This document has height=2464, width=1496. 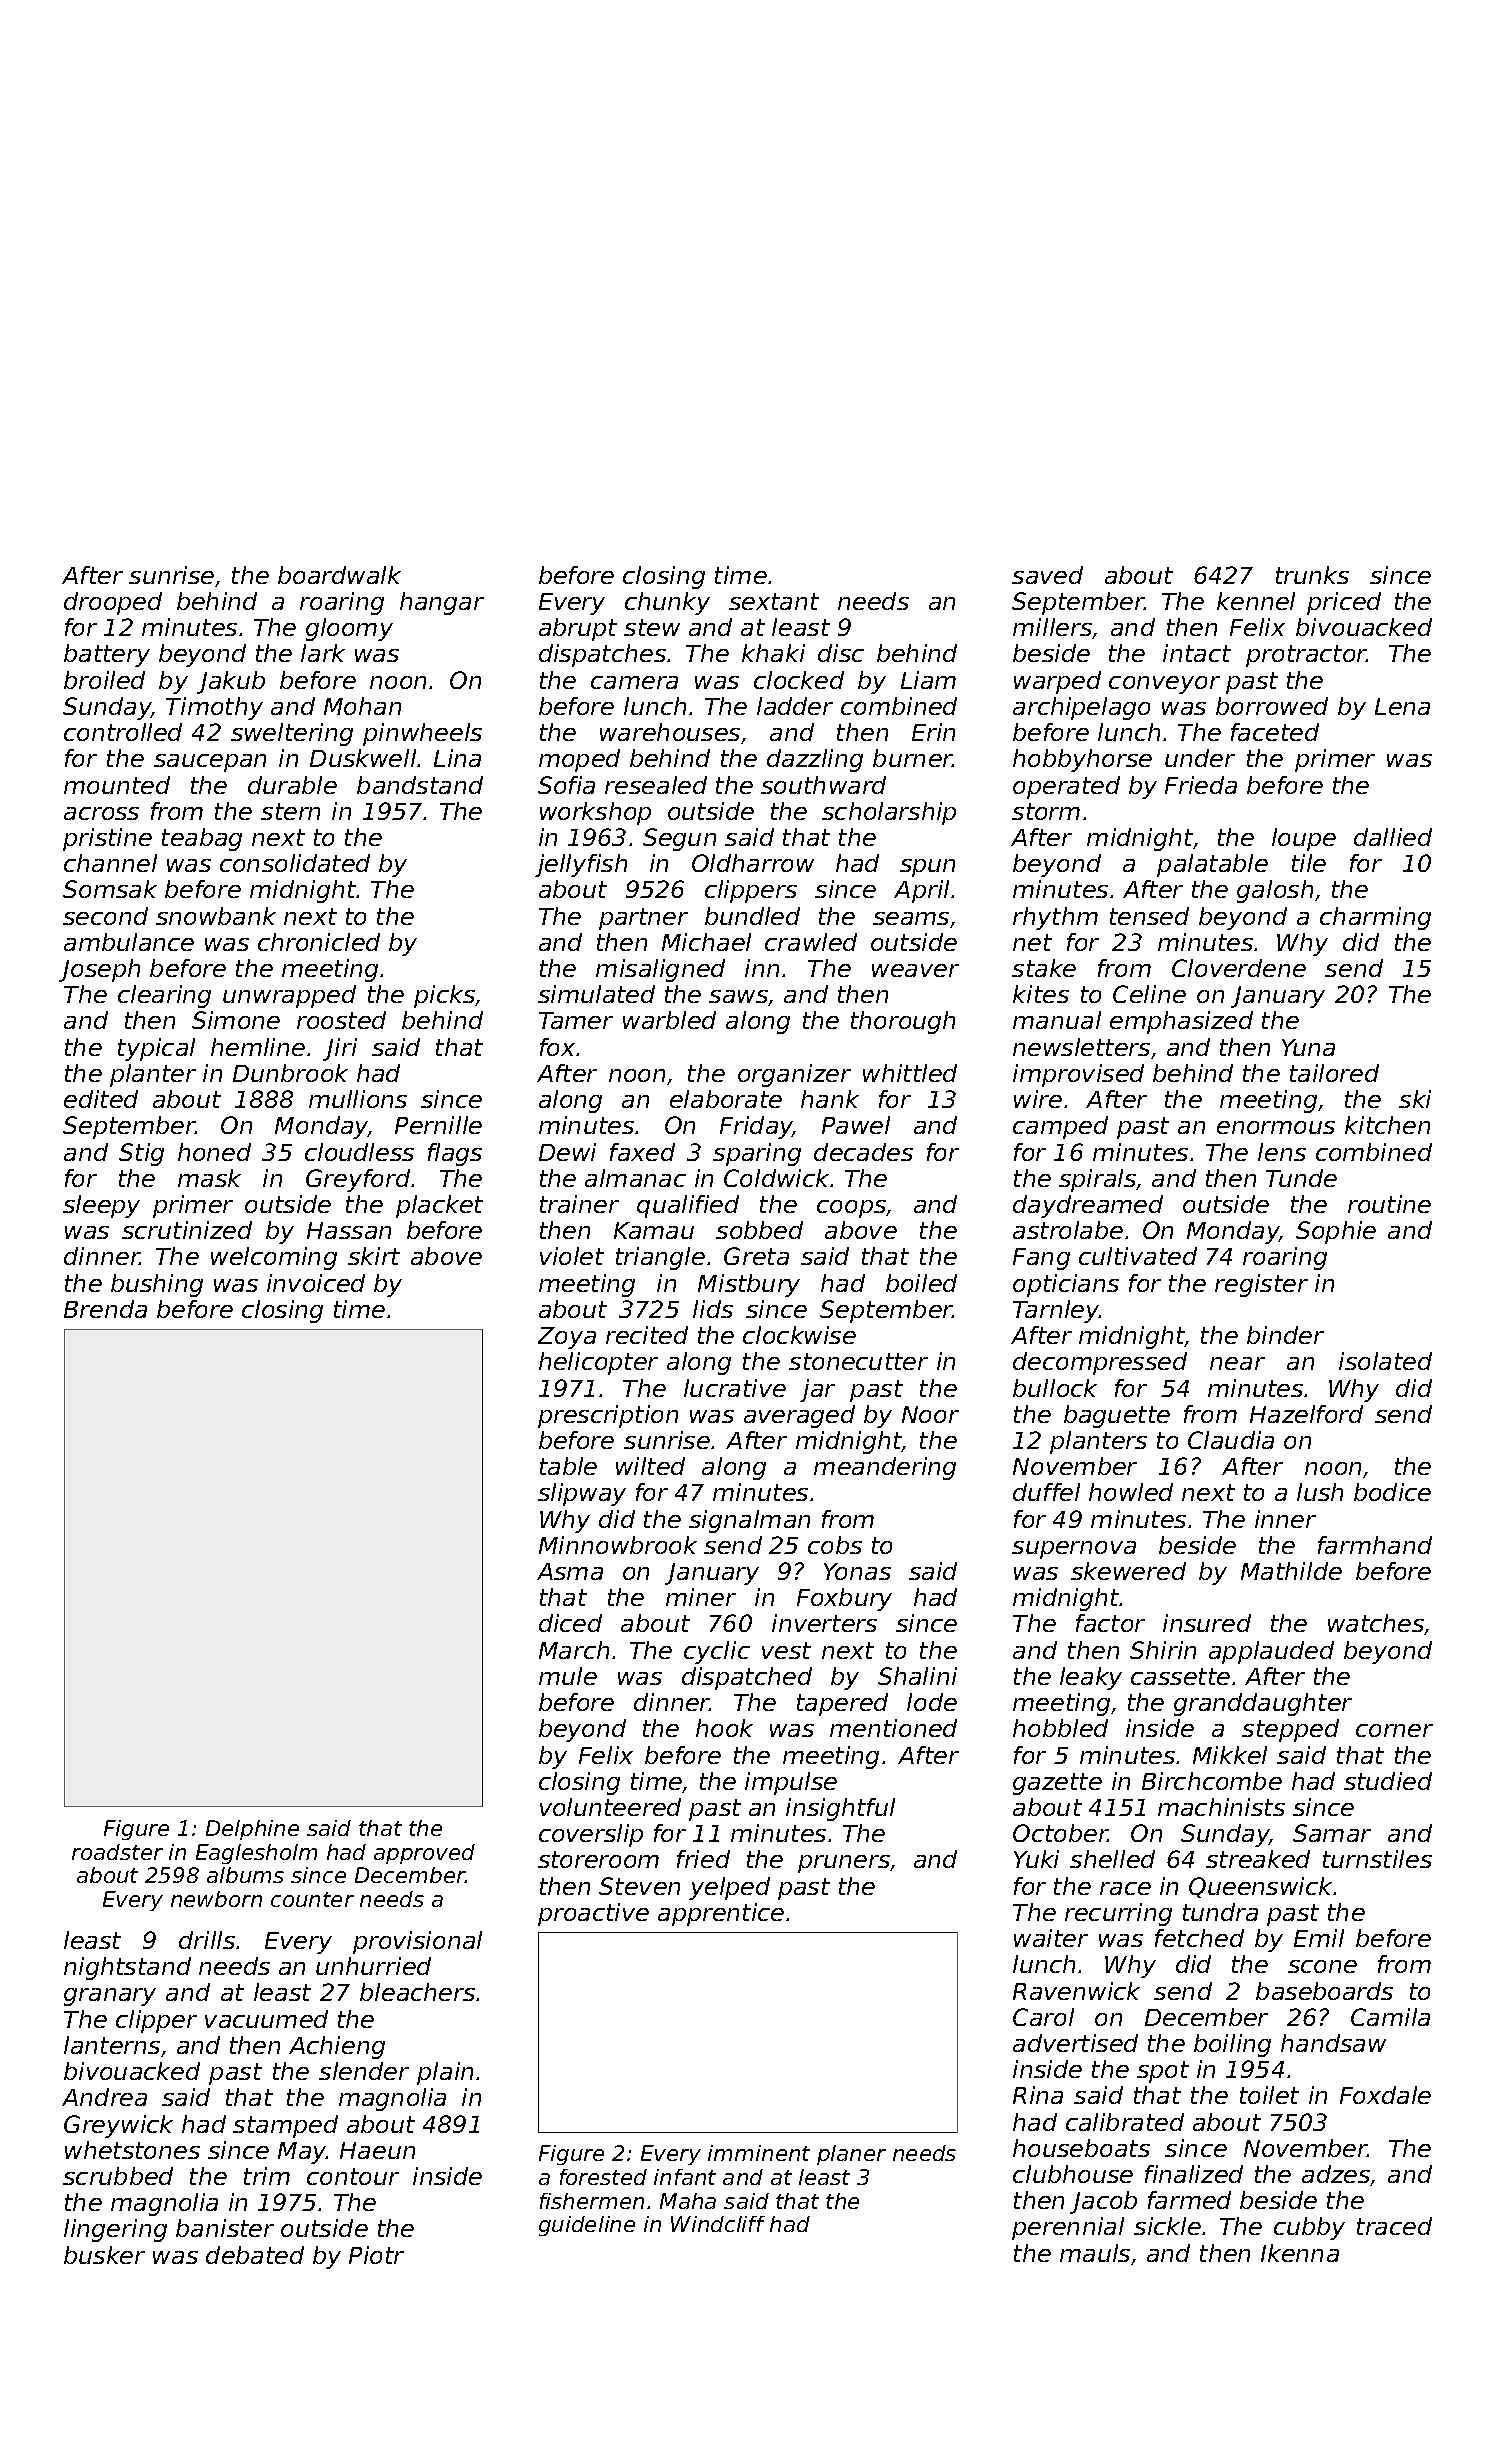 What do you see at coordinates (840, 1809) in the document?
I see `insightful` at bounding box center [840, 1809].
